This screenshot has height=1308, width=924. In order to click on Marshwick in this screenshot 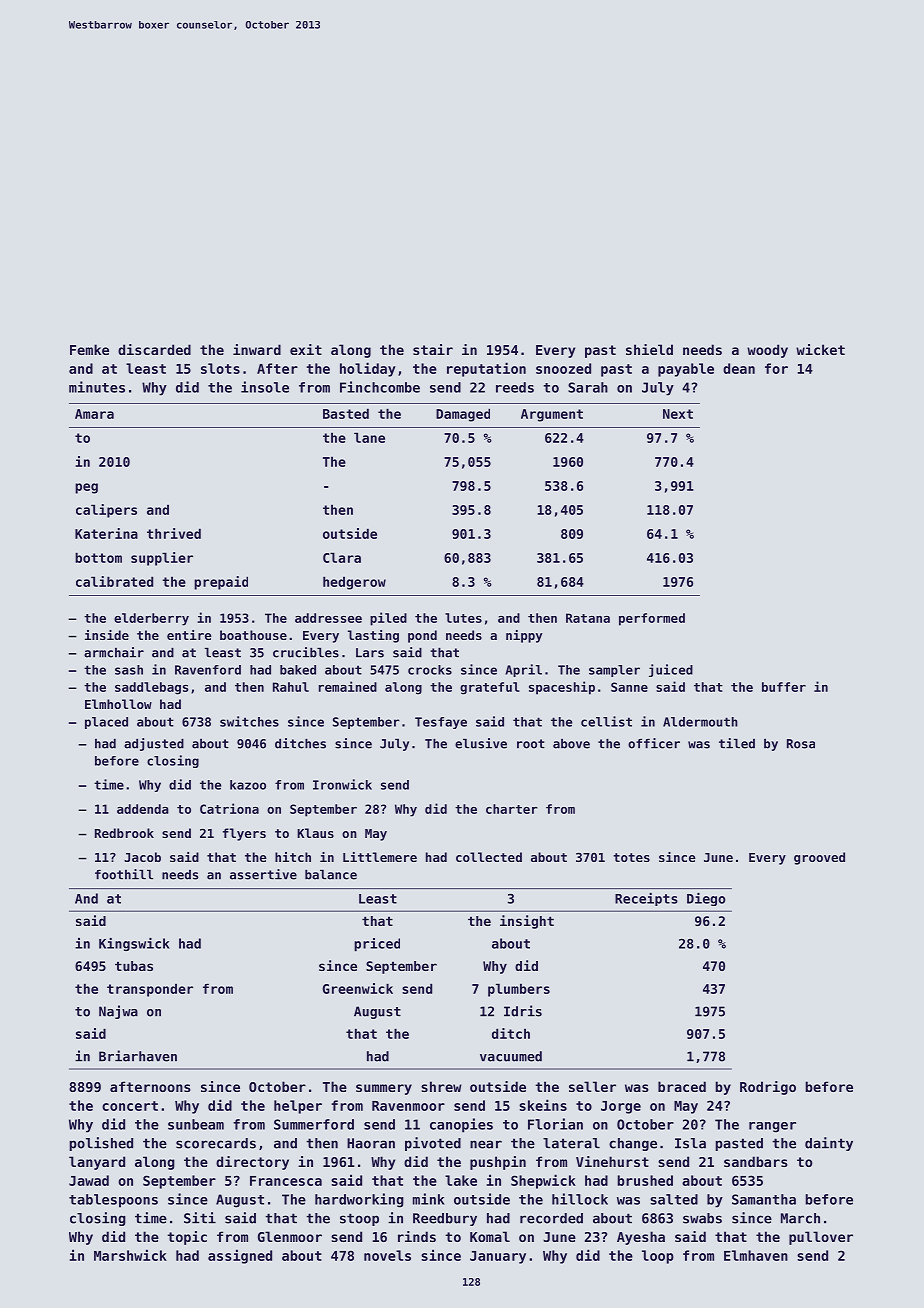, I will do `click(130, 1255)`.
